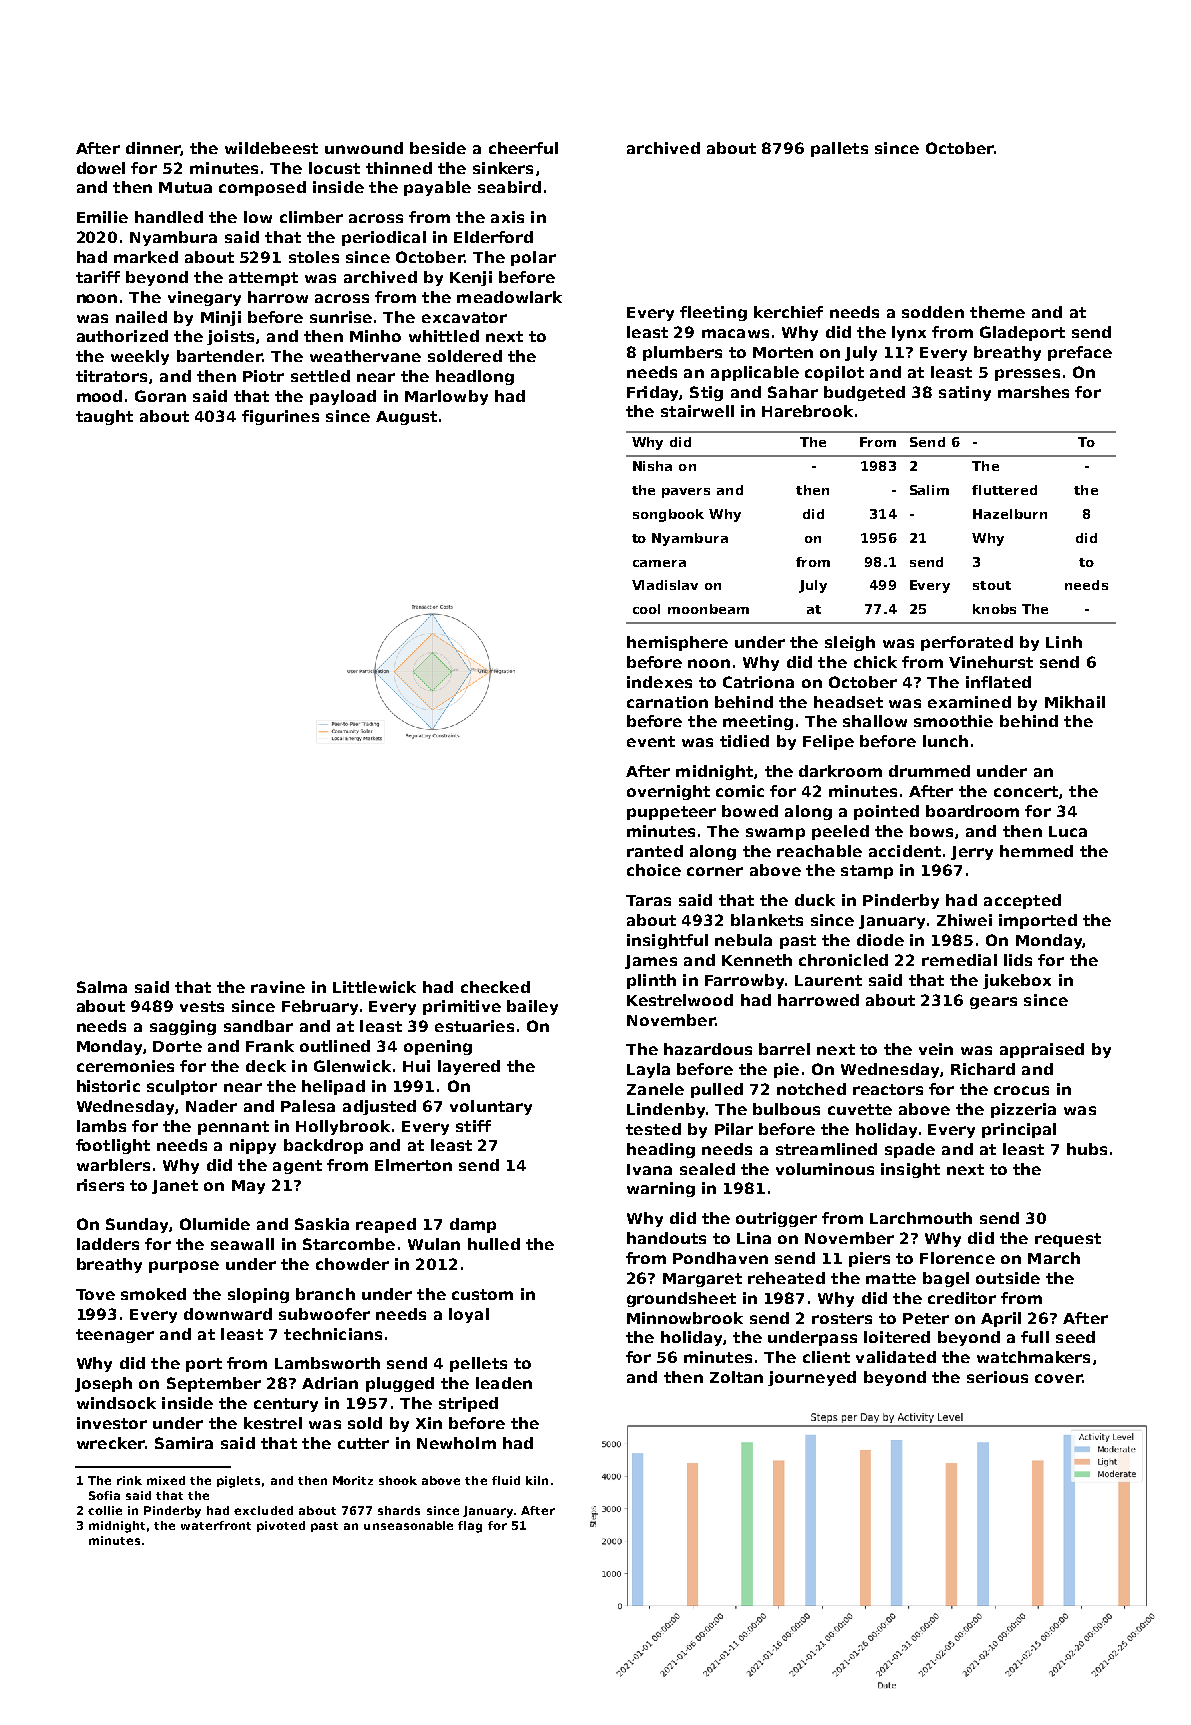 The height and width of the document is (1725, 1191). Describe the element at coordinates (281, 1526) in the document. I see `pivoted` at that location.
